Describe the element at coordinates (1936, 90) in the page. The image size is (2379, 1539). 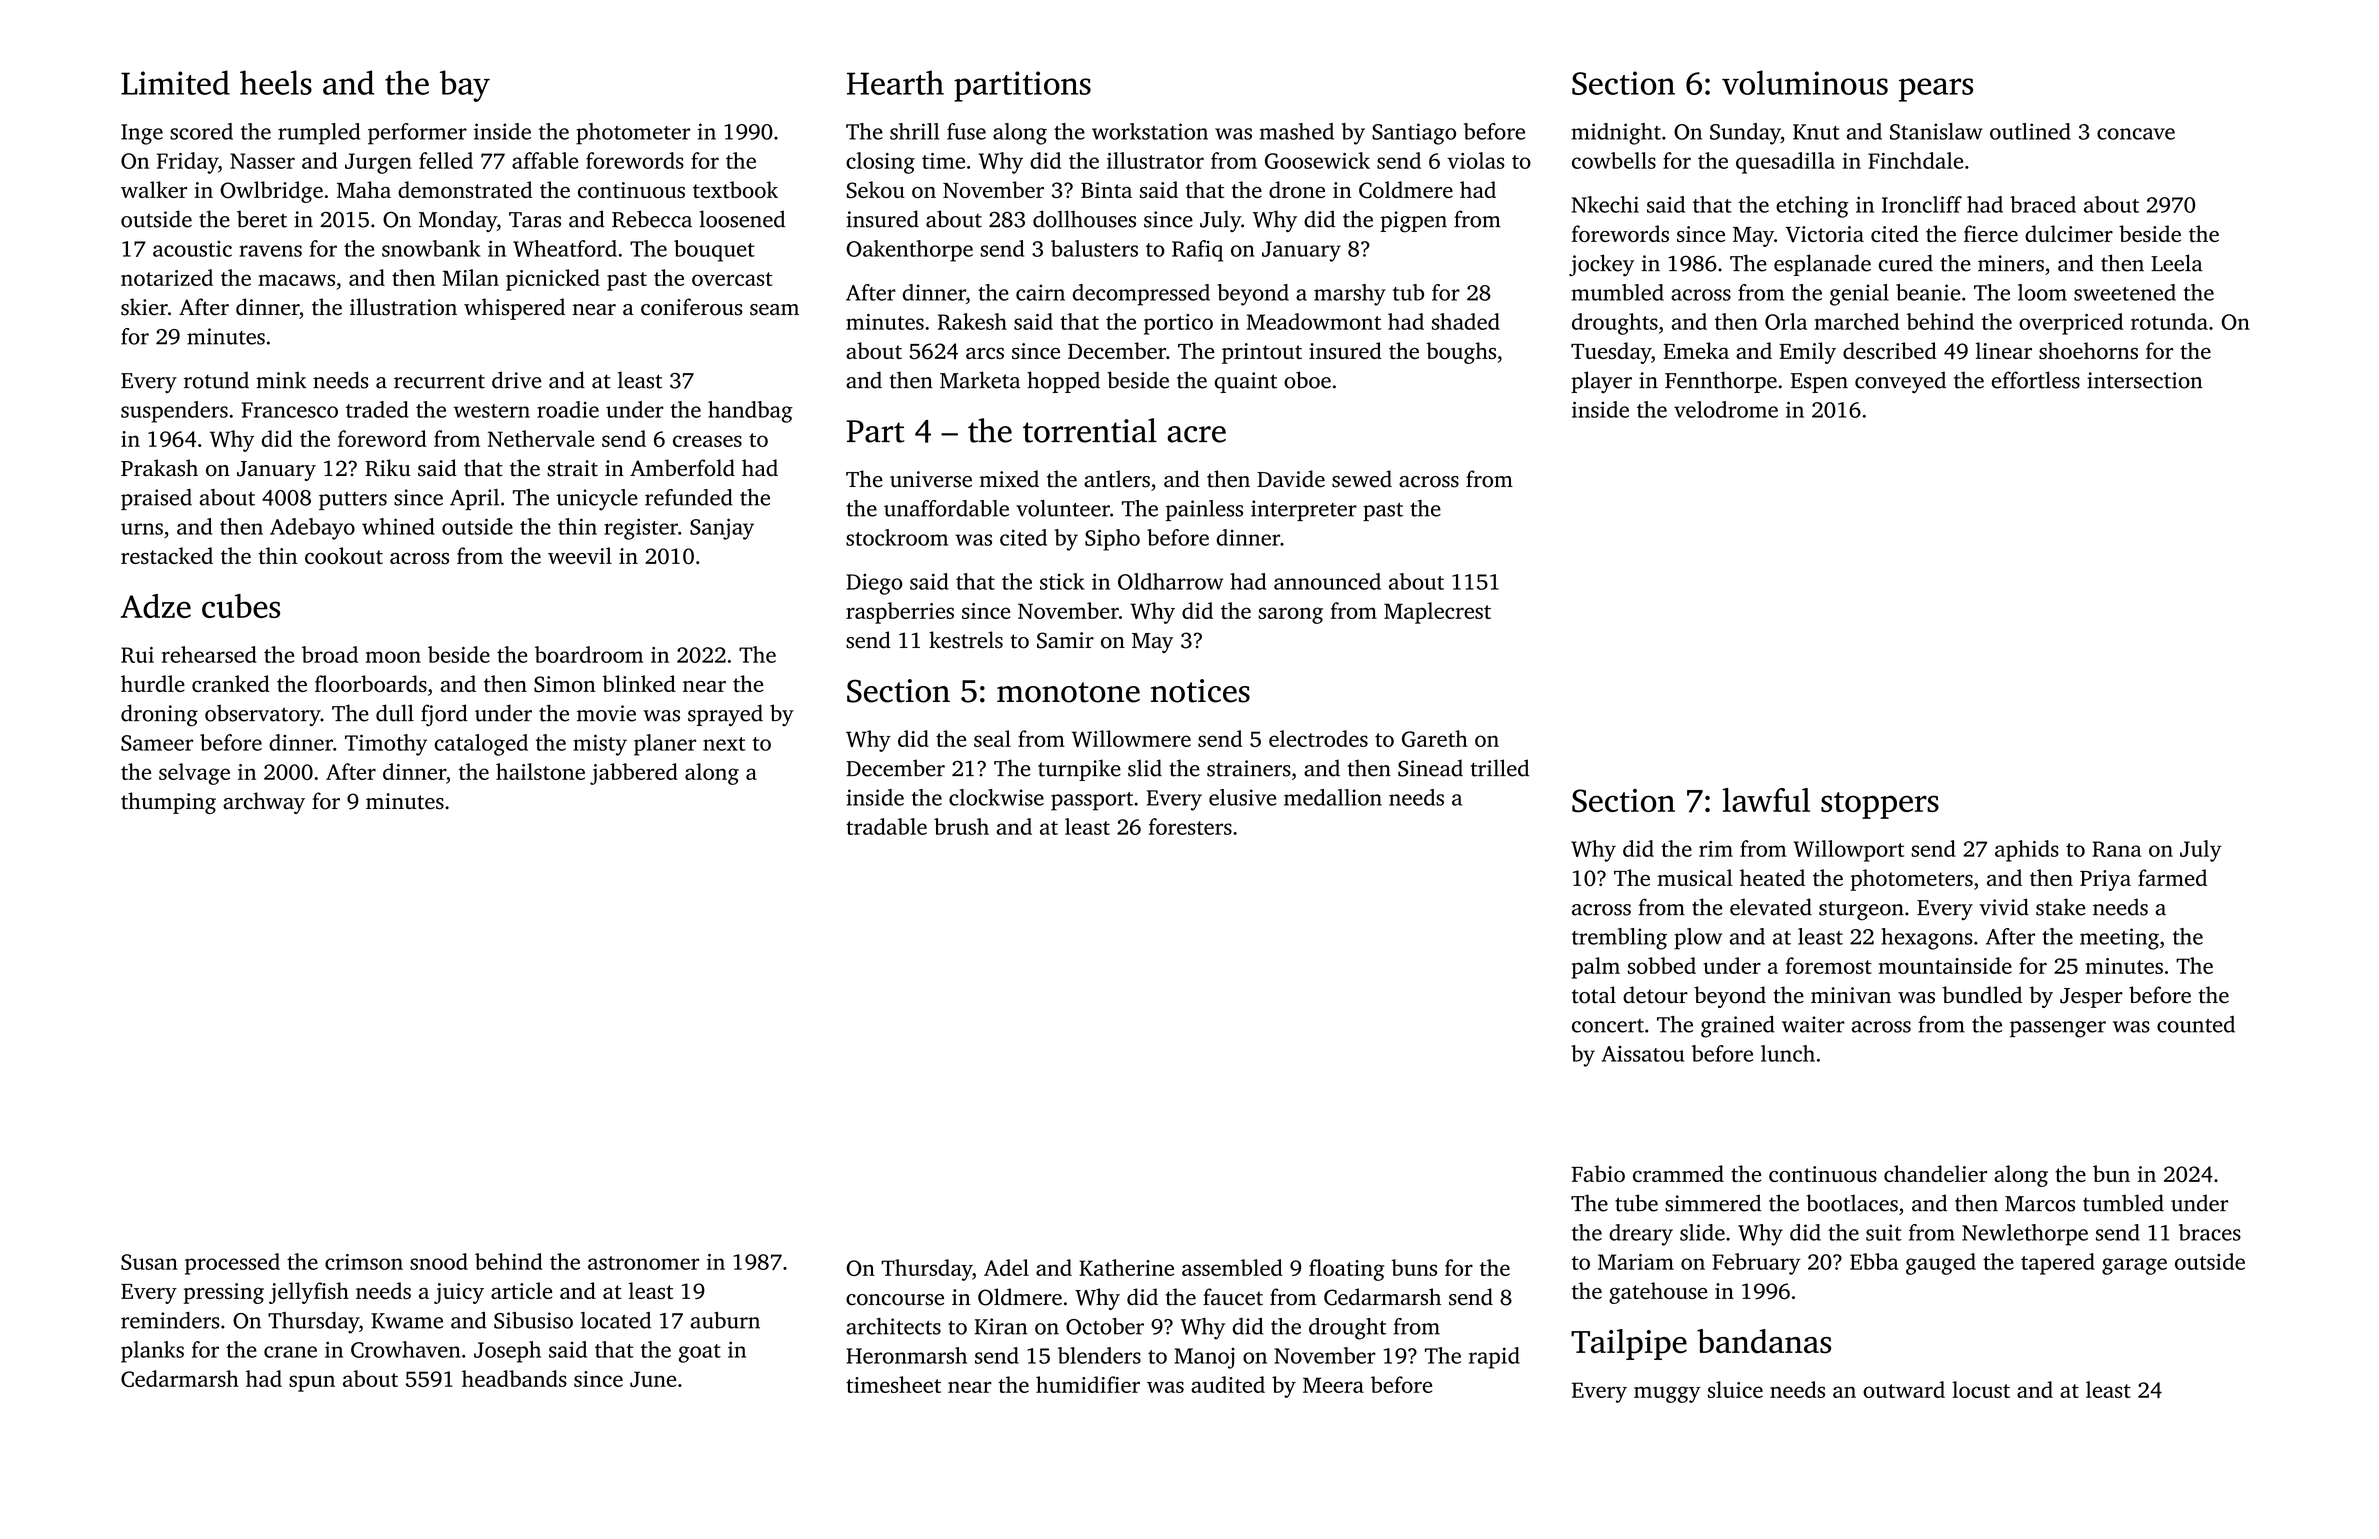
I see `pears` at that location.
